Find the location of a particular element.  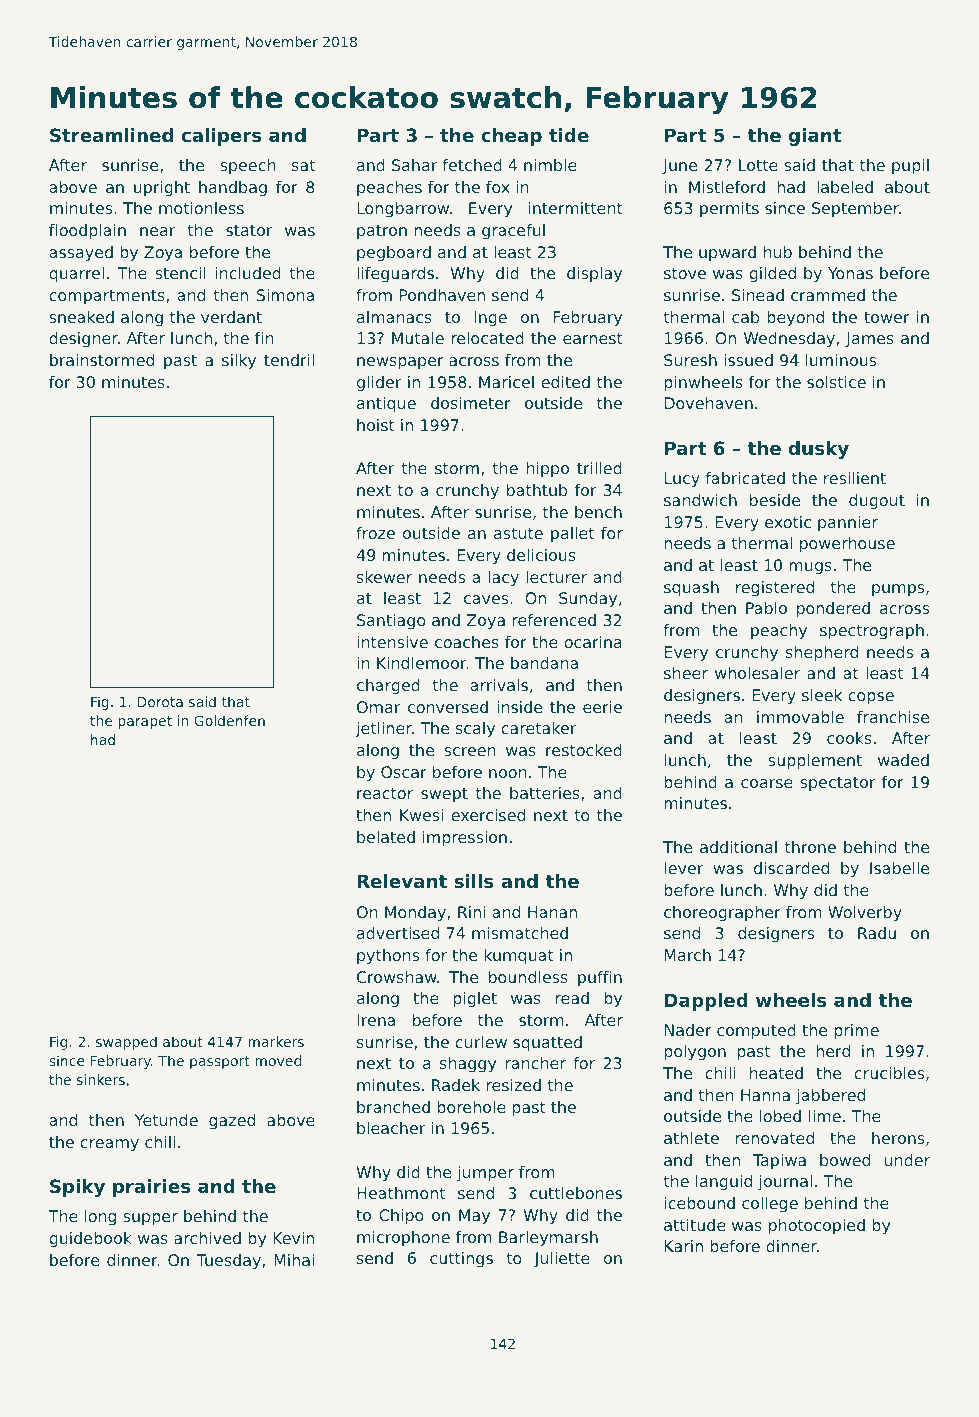

photocopied is located at coordinates (817, 1227).
